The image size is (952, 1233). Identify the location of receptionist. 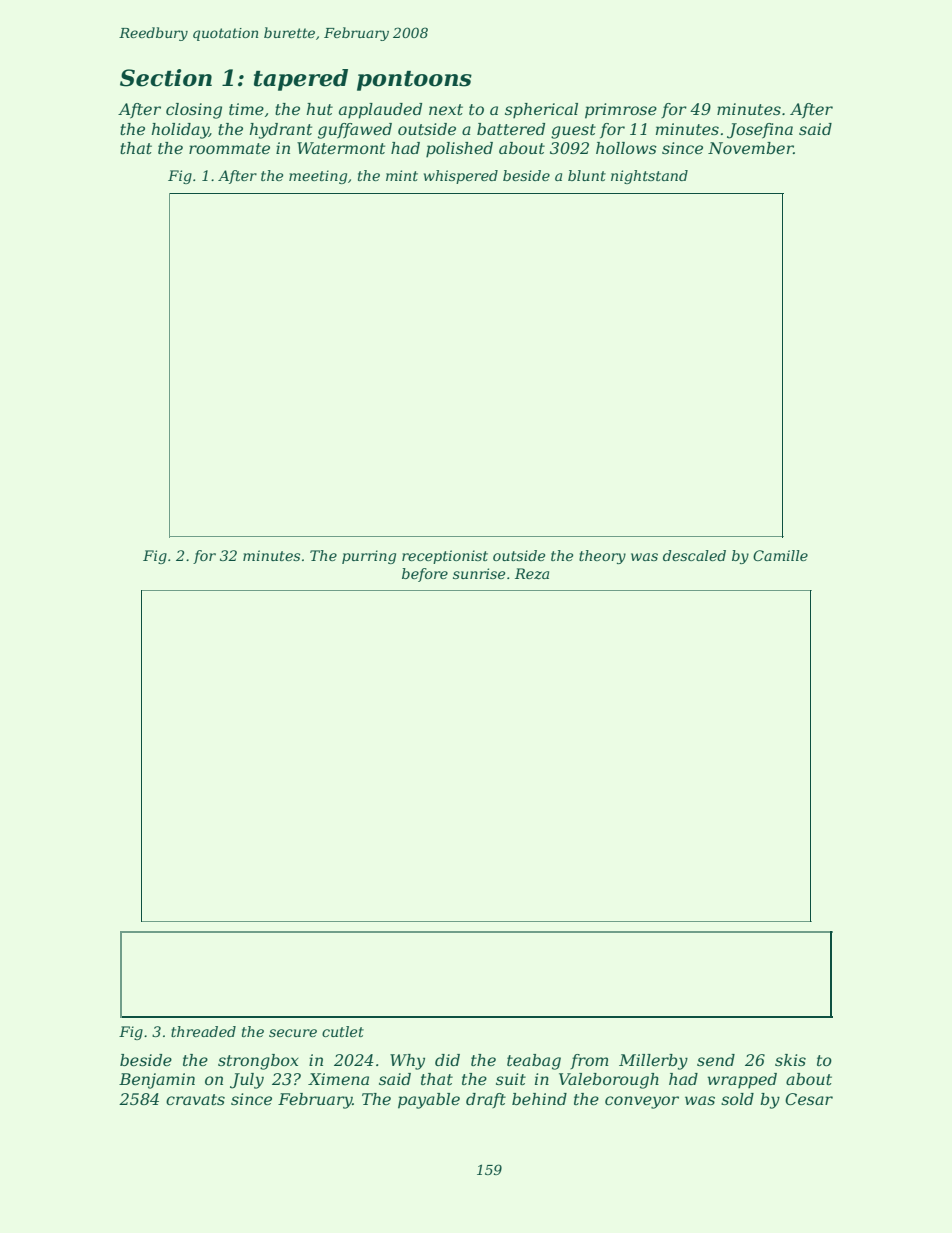
(445, 557).
